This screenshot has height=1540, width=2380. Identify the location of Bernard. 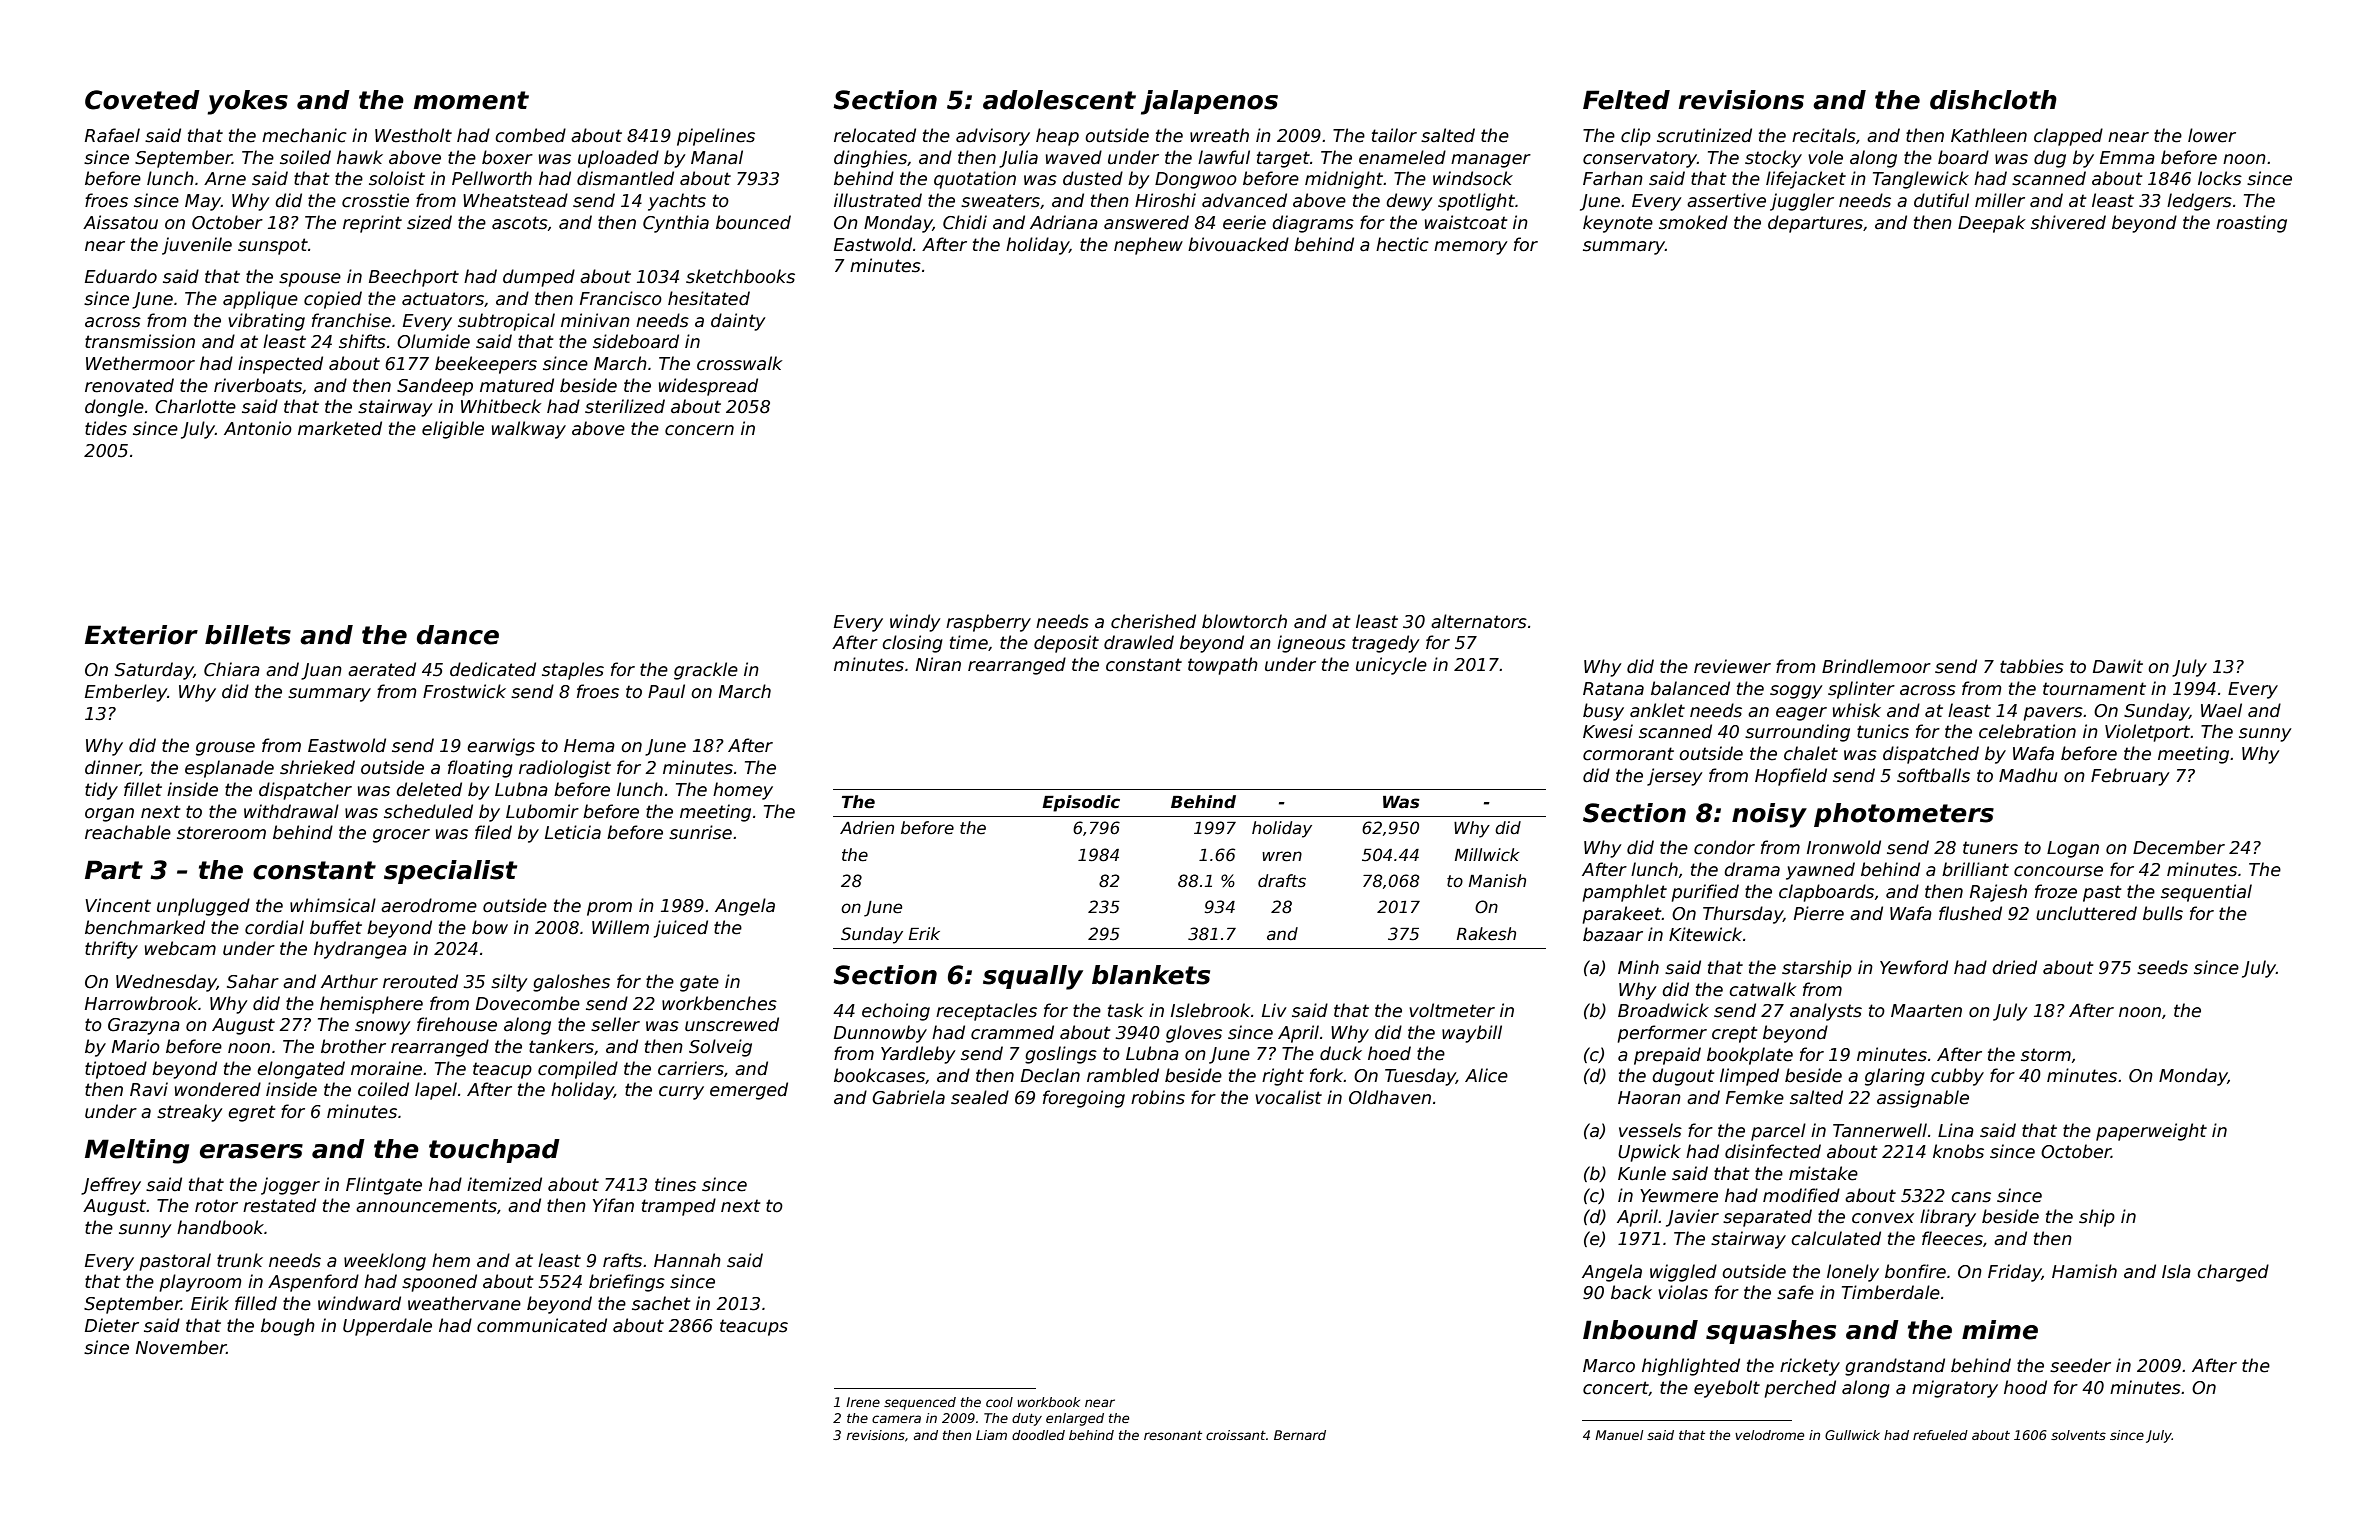
(1300, 1435).
